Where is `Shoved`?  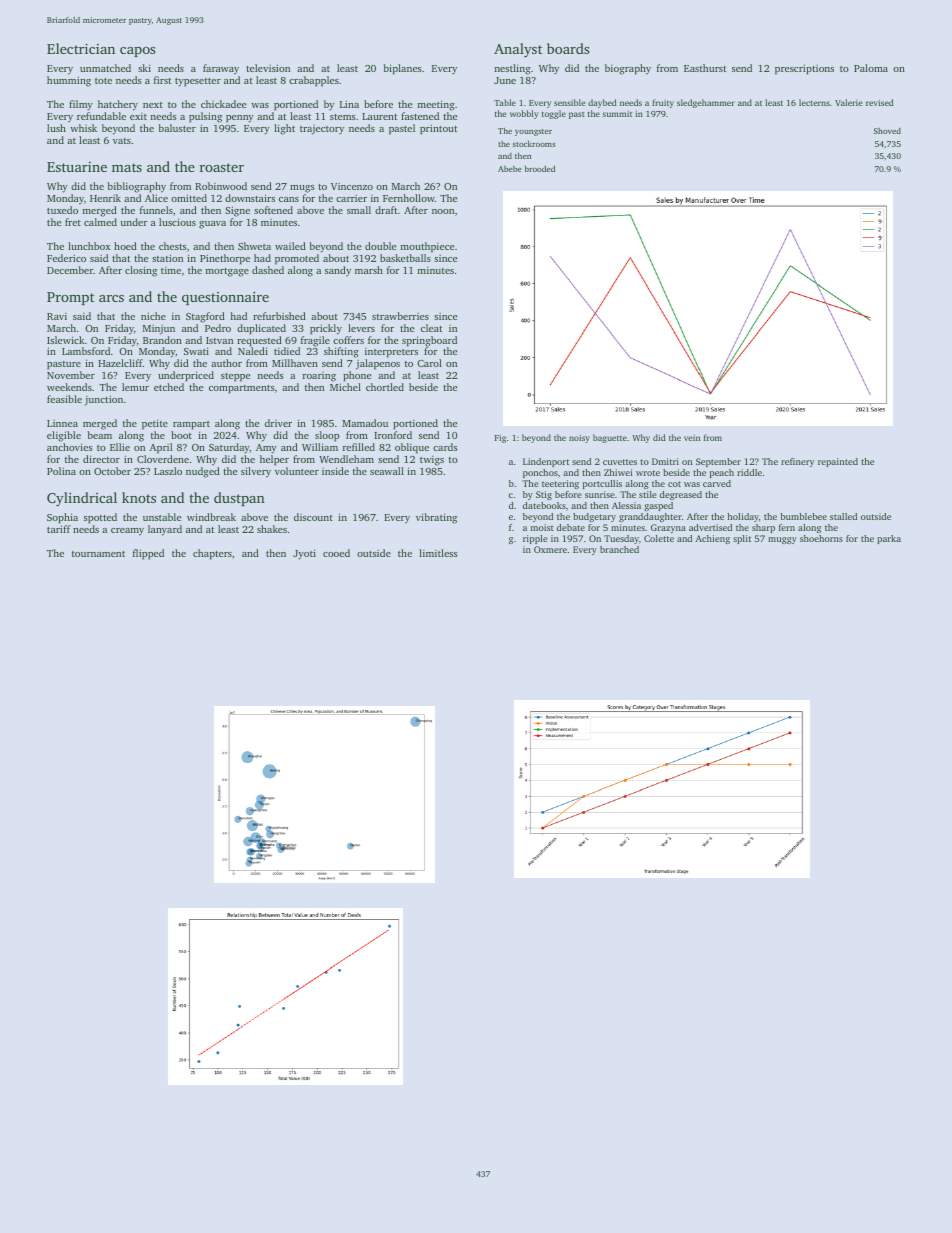 Shoved is located at coordinates (887, 131).
